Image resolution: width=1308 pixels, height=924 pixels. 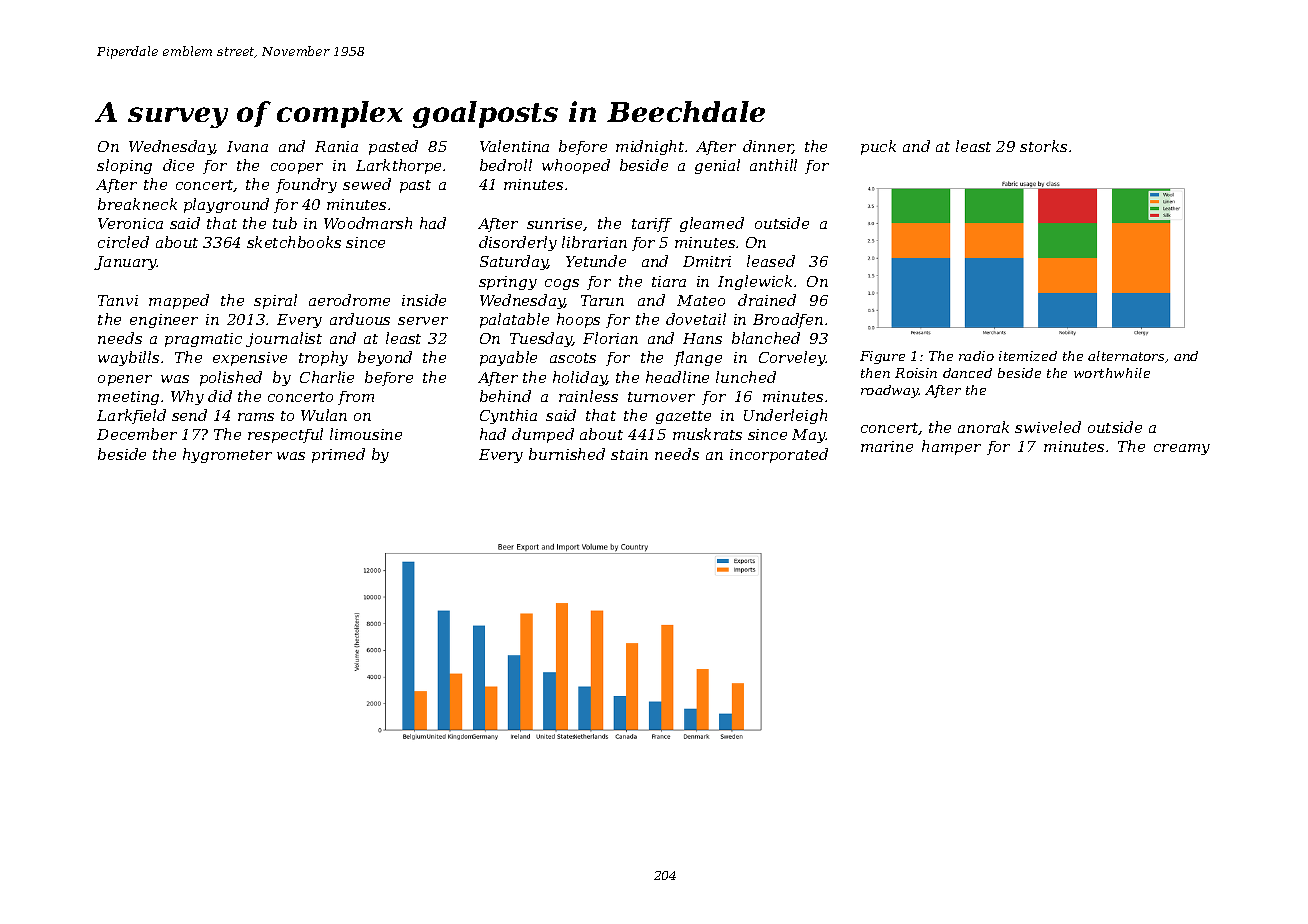 I want to click on tiara, so click(x=669, y=281).
